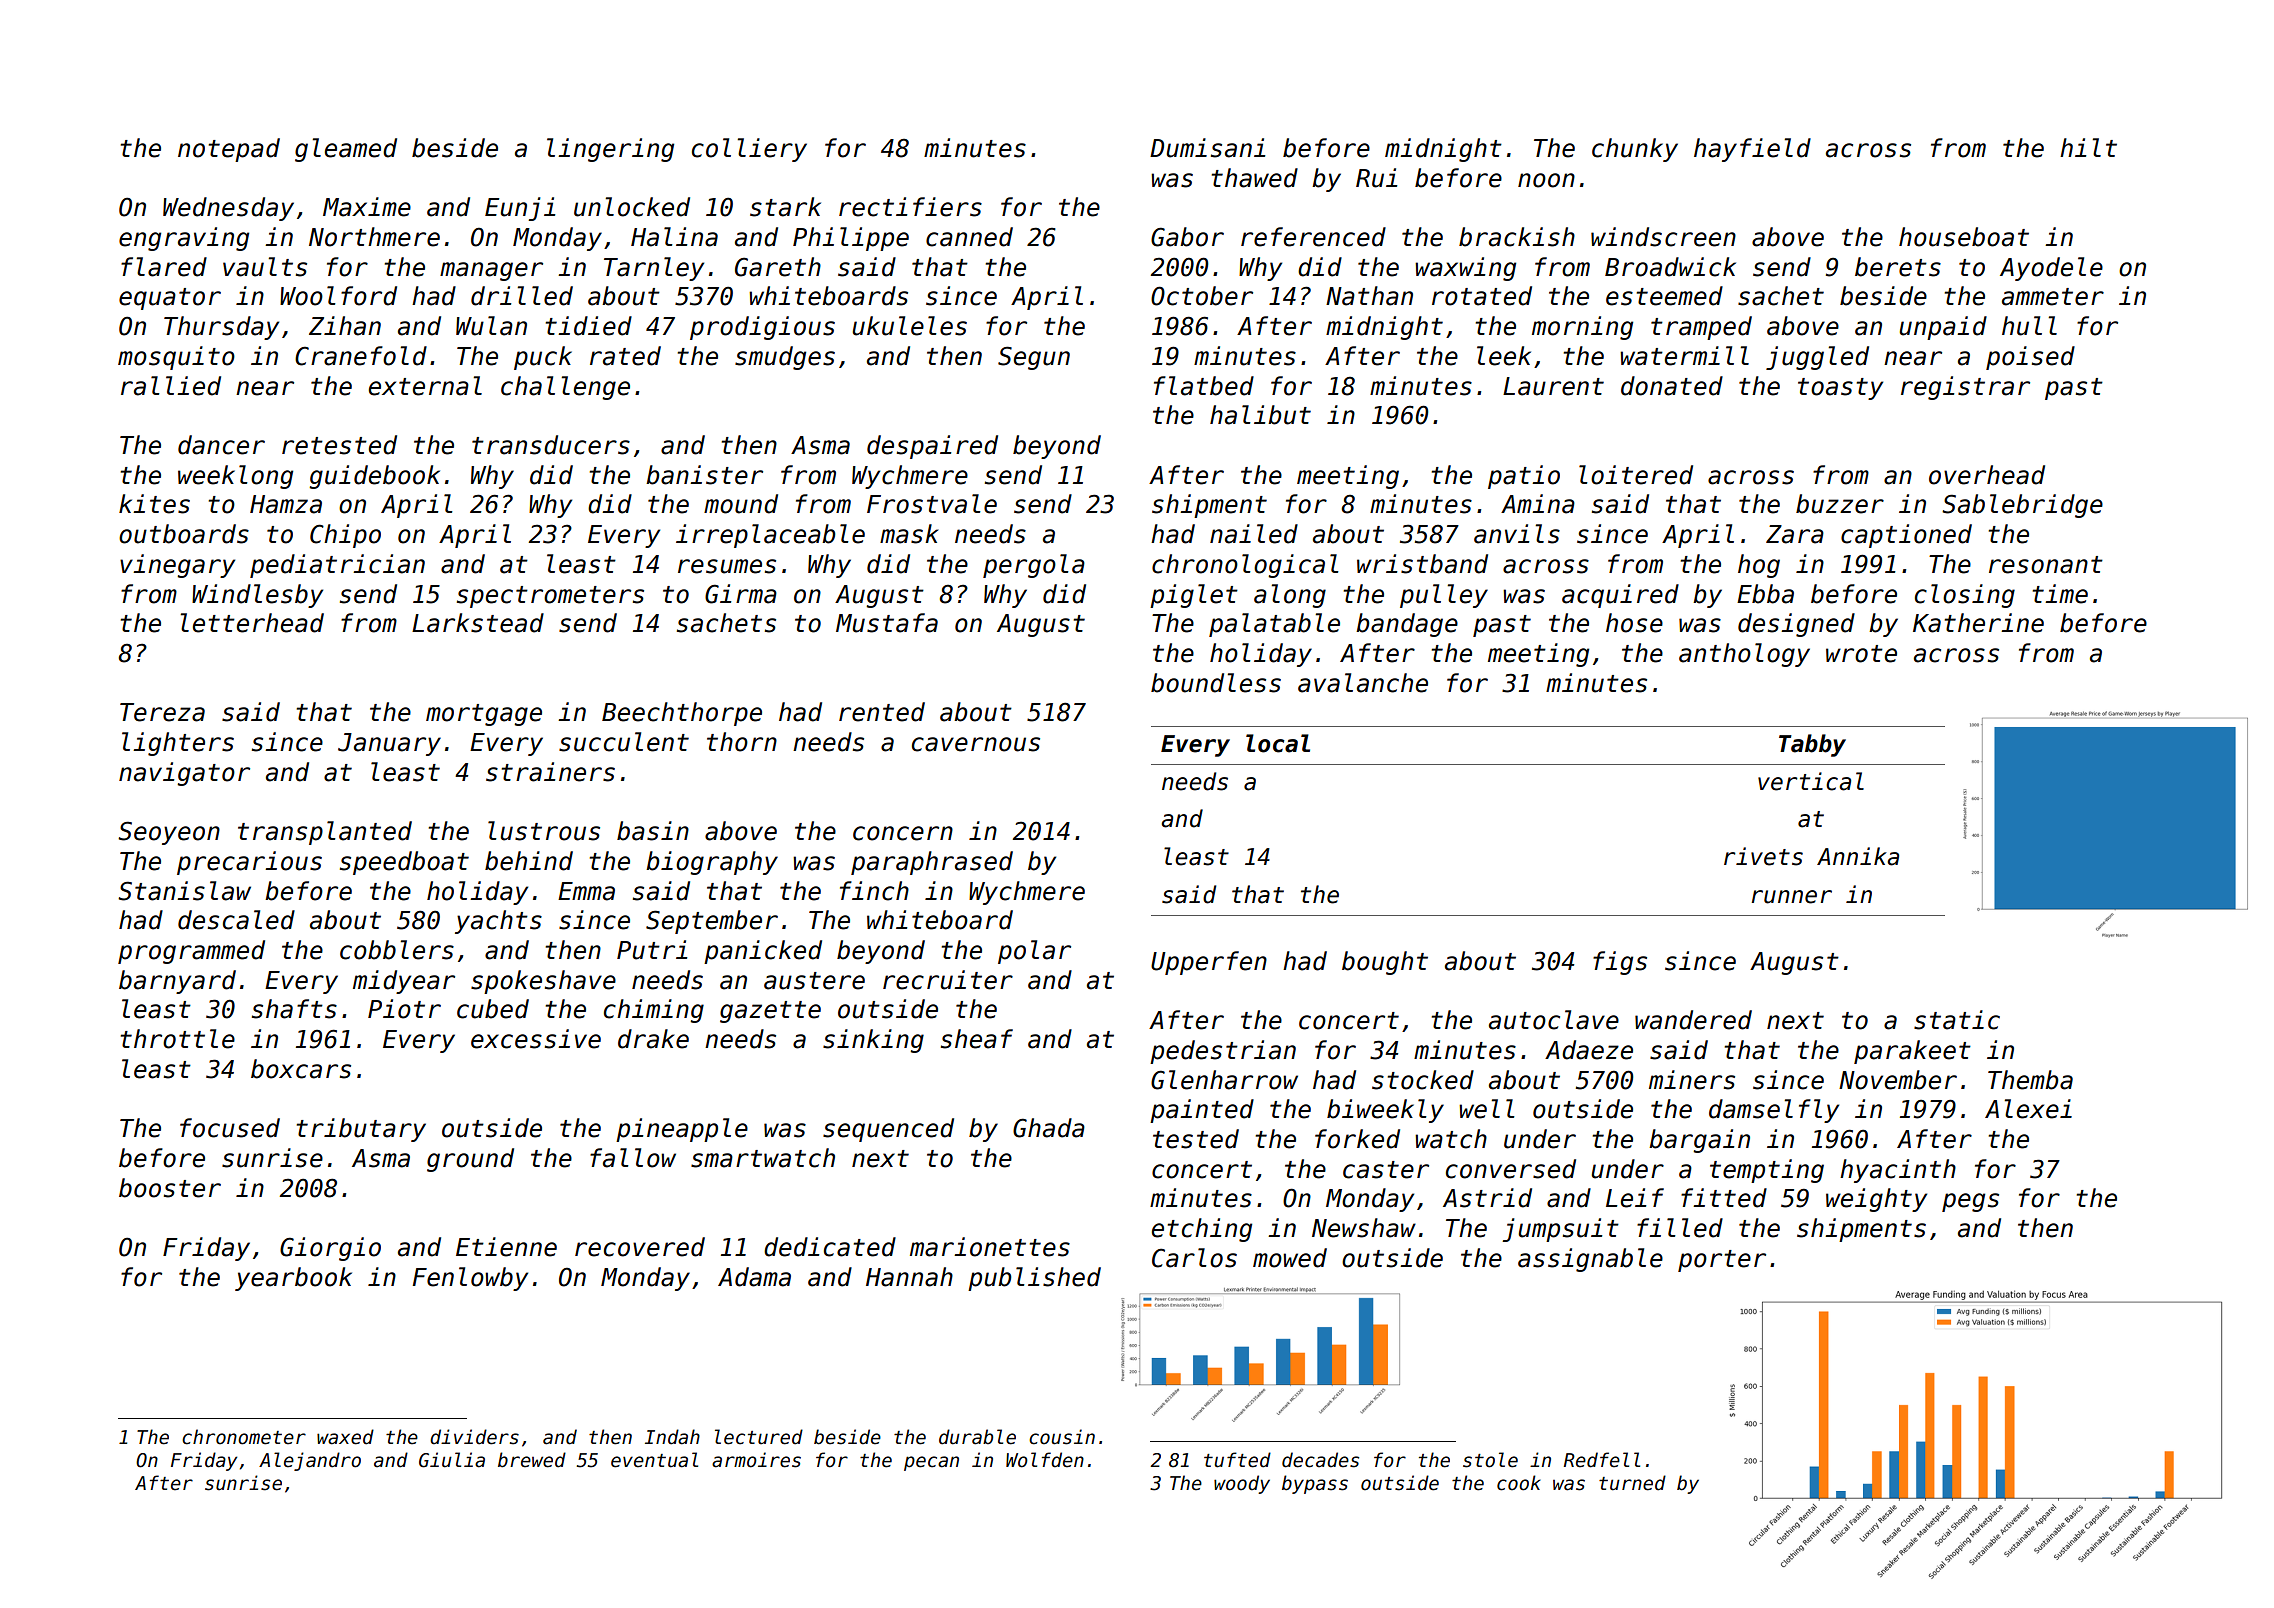 Image resolution: width=2274 pixels, height=1608 pixels. What do you see at coordinates (1744, 655) in the screenshot?
I see `anthology` at bounding box center [1744, 655].
